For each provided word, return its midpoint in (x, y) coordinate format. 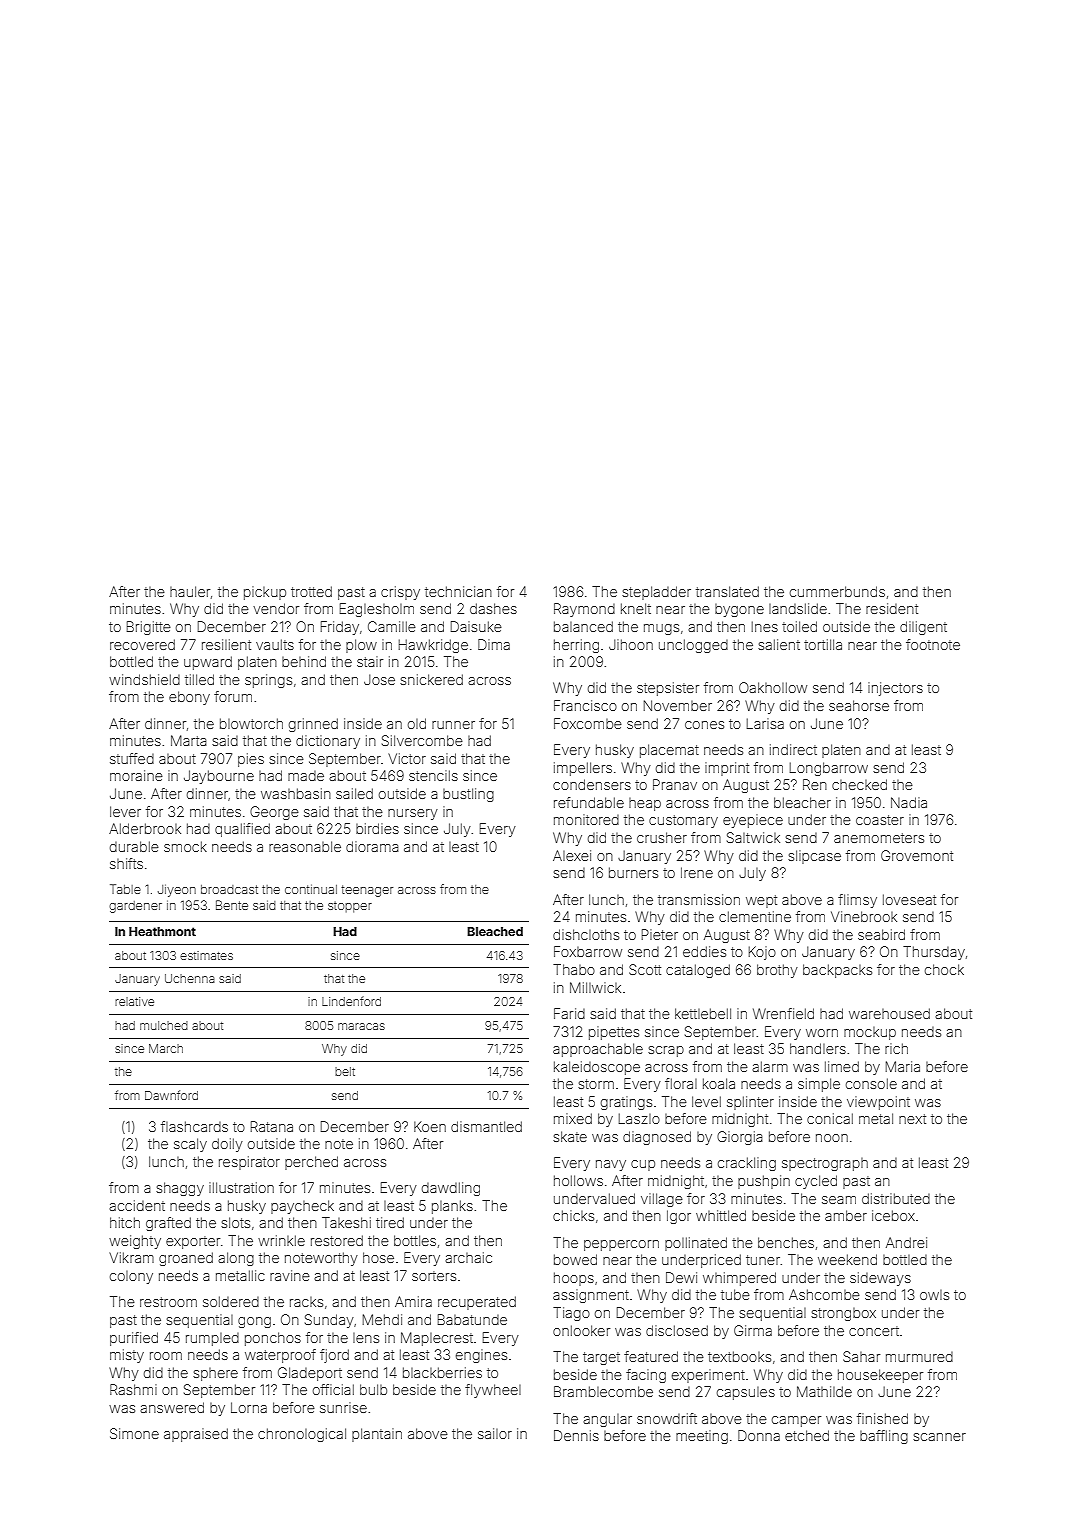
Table (125, 889)
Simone (134, 1433)
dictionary (328, 742)
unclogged (693, 646)
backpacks (837, 971)
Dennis (576, 1435)
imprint (727, 769)
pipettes (614, 1033)
